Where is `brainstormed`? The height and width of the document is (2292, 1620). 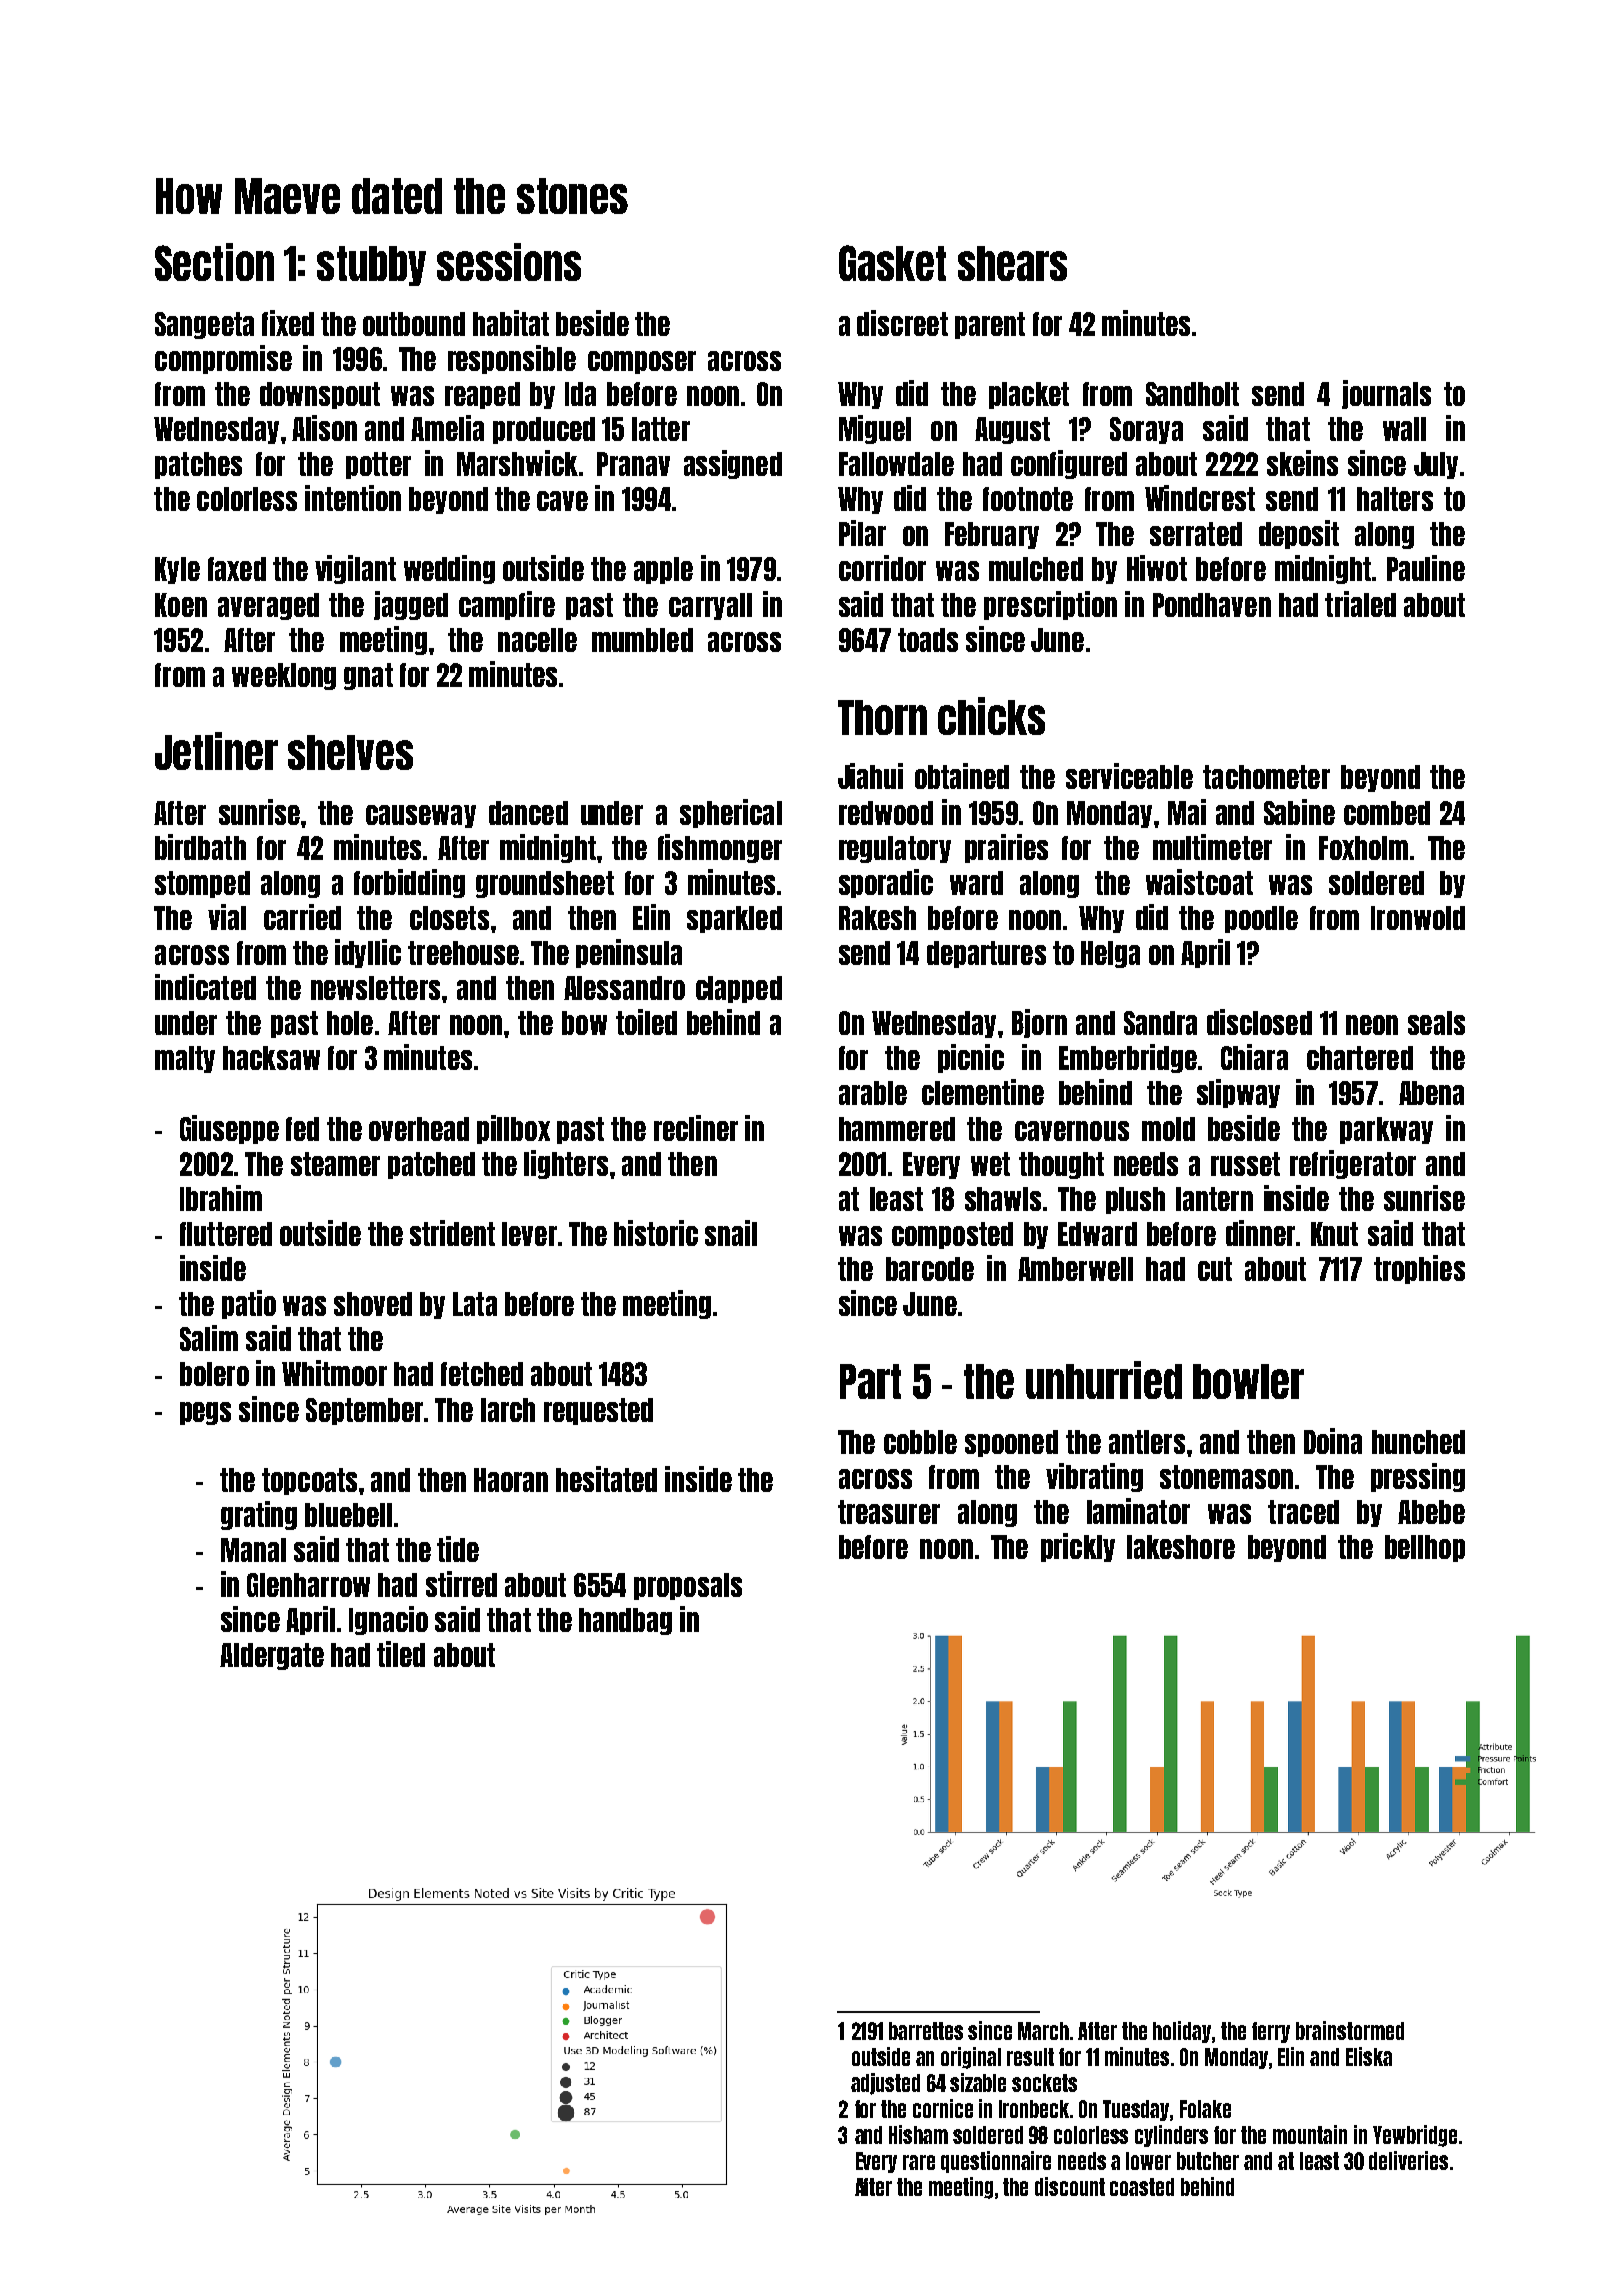
brainstormed is located at coordinates (1350, 2030).
